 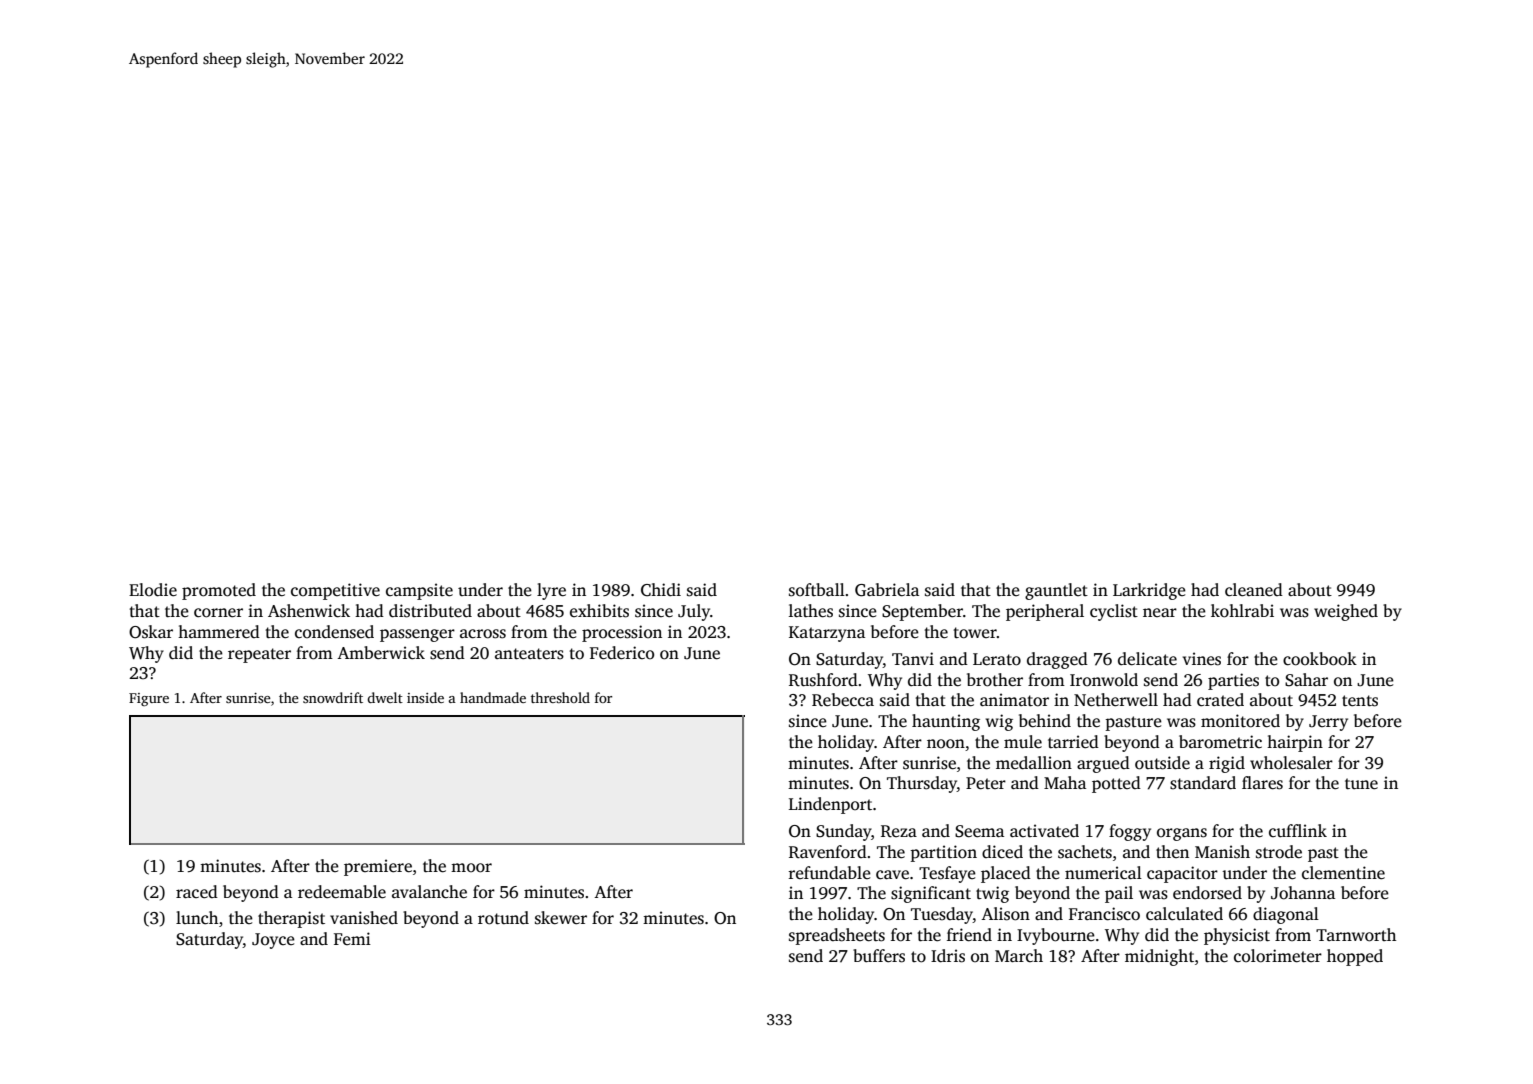 What do you see at coordinates (1240, 721) in the image?
I see `monitored` at bounding box center [1240, 721].
